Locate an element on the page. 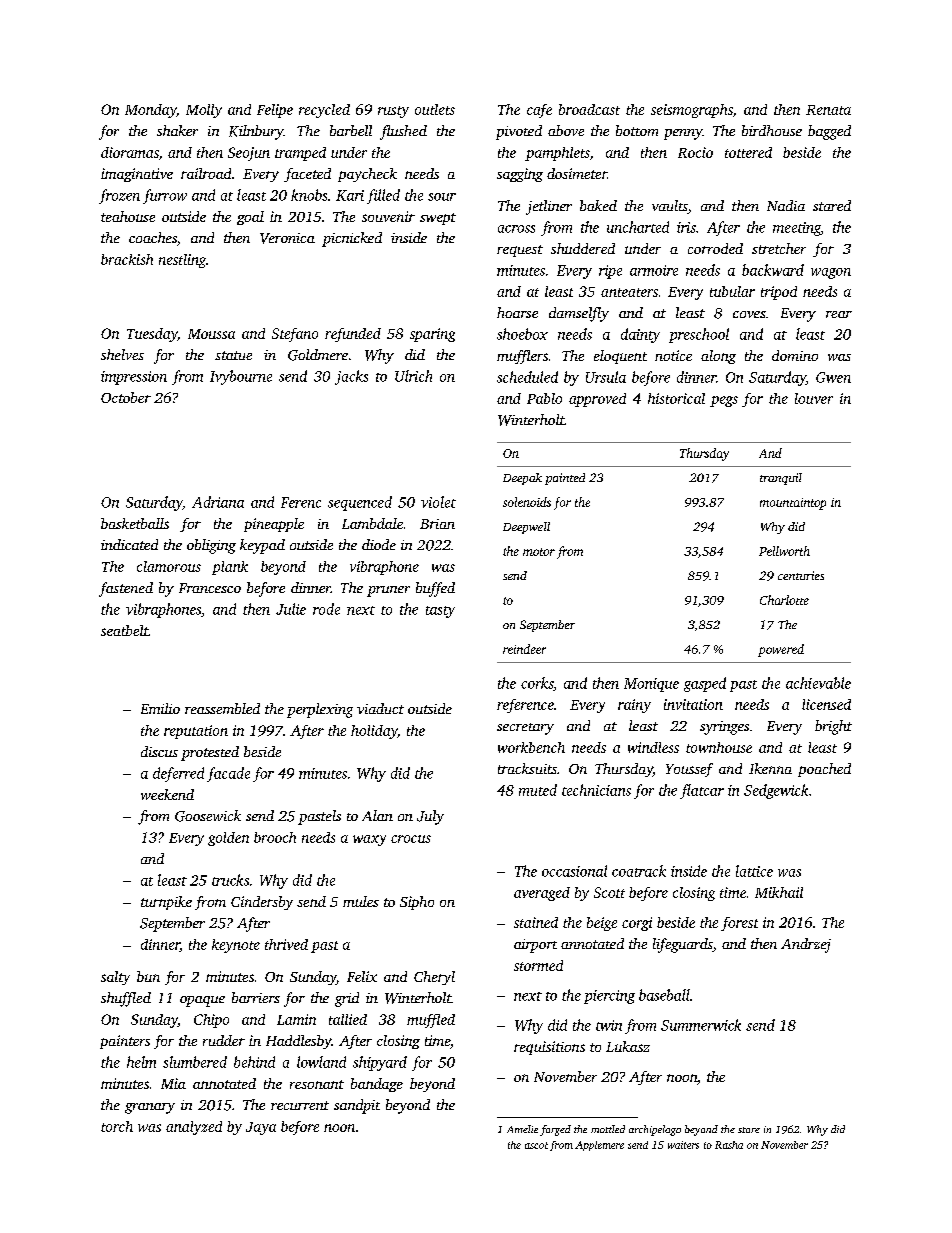  Julie is located at coordinates (291, 609).
